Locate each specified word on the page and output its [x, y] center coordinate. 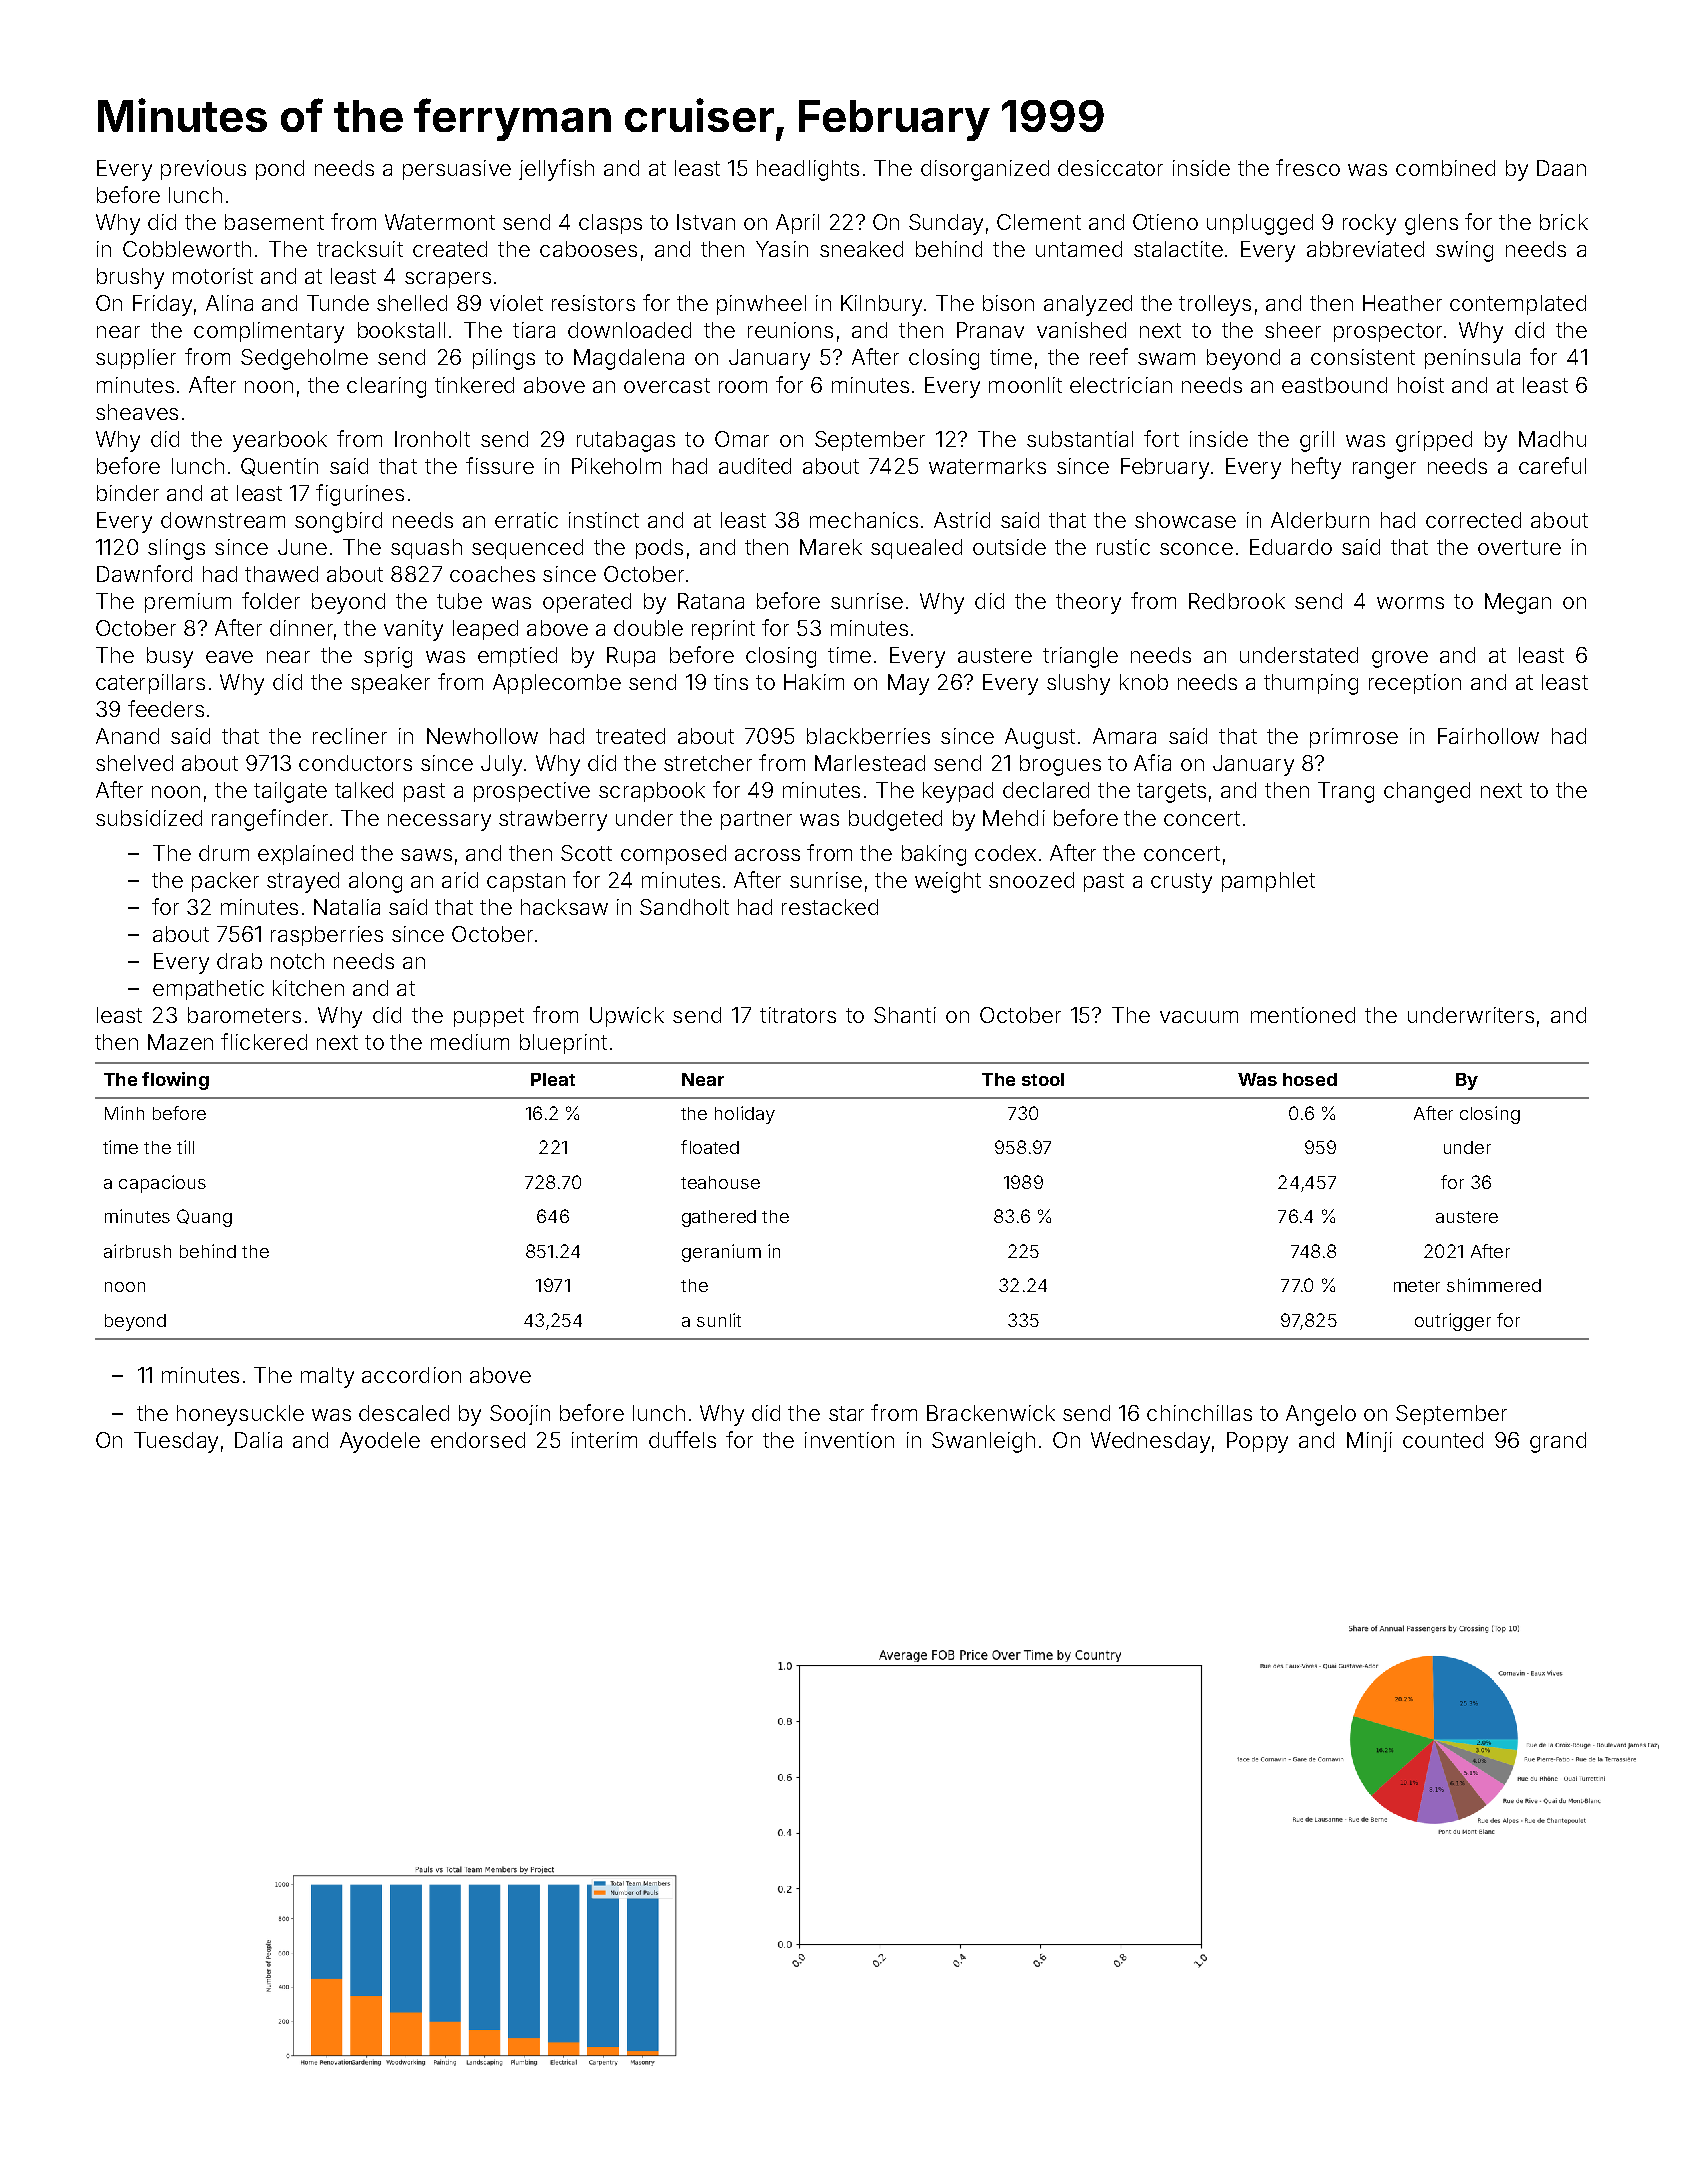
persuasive [457, 170]
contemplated [1518, 305]
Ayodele [380, 1442]
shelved [134, 763]
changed [1427, 792]
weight [948, 882]
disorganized [985, 170]
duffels [682, 1439]
